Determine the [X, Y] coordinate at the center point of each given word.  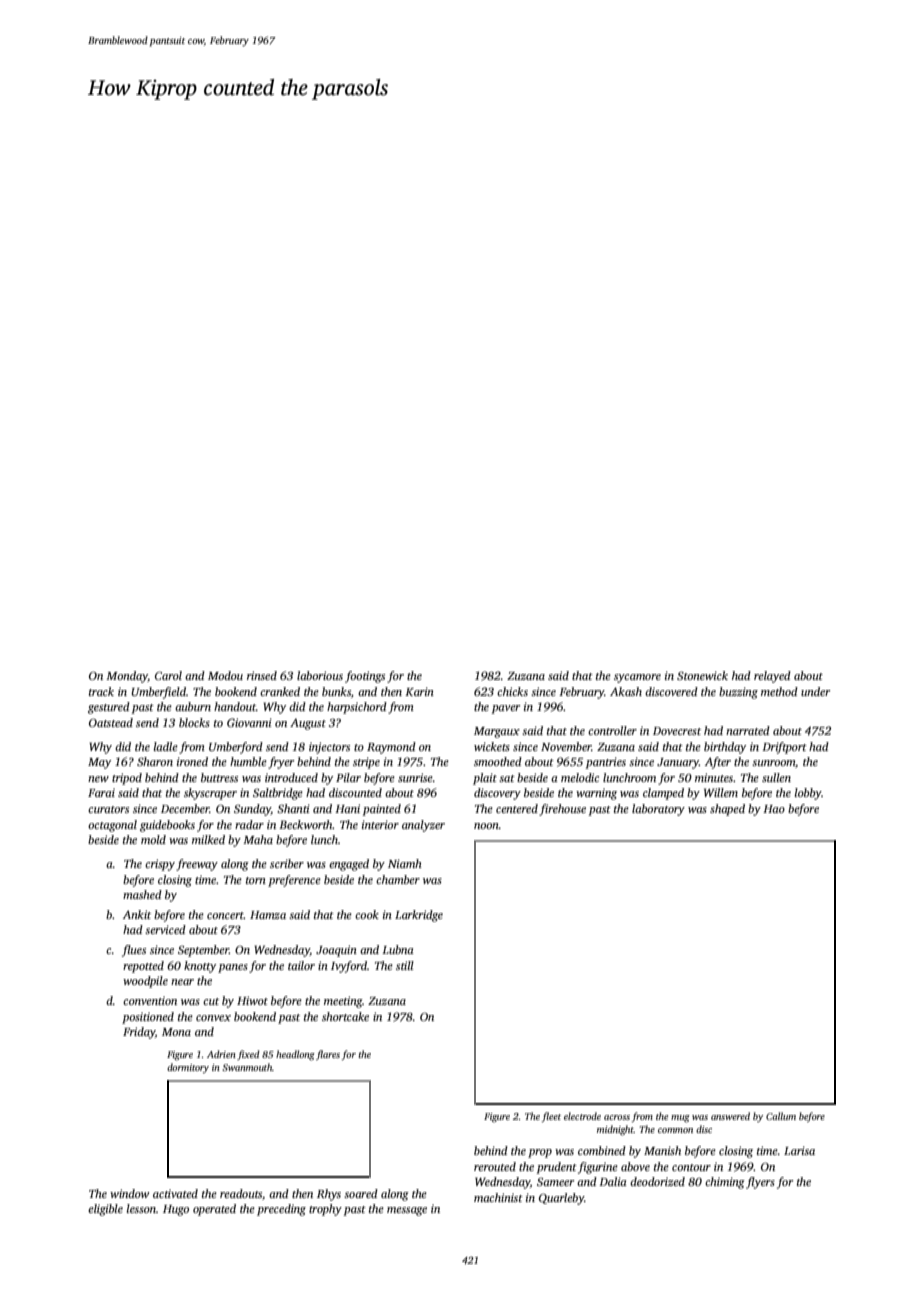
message [407, 1211]
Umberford [236, 748]
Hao [774, 809]
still [405, 965]
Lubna [398, 949]
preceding [281, 1210]
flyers [760, 1183]
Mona [176, 1032]
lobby [808, 794]
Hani [347, 808]
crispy [160, 865]
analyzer [423, 826]
